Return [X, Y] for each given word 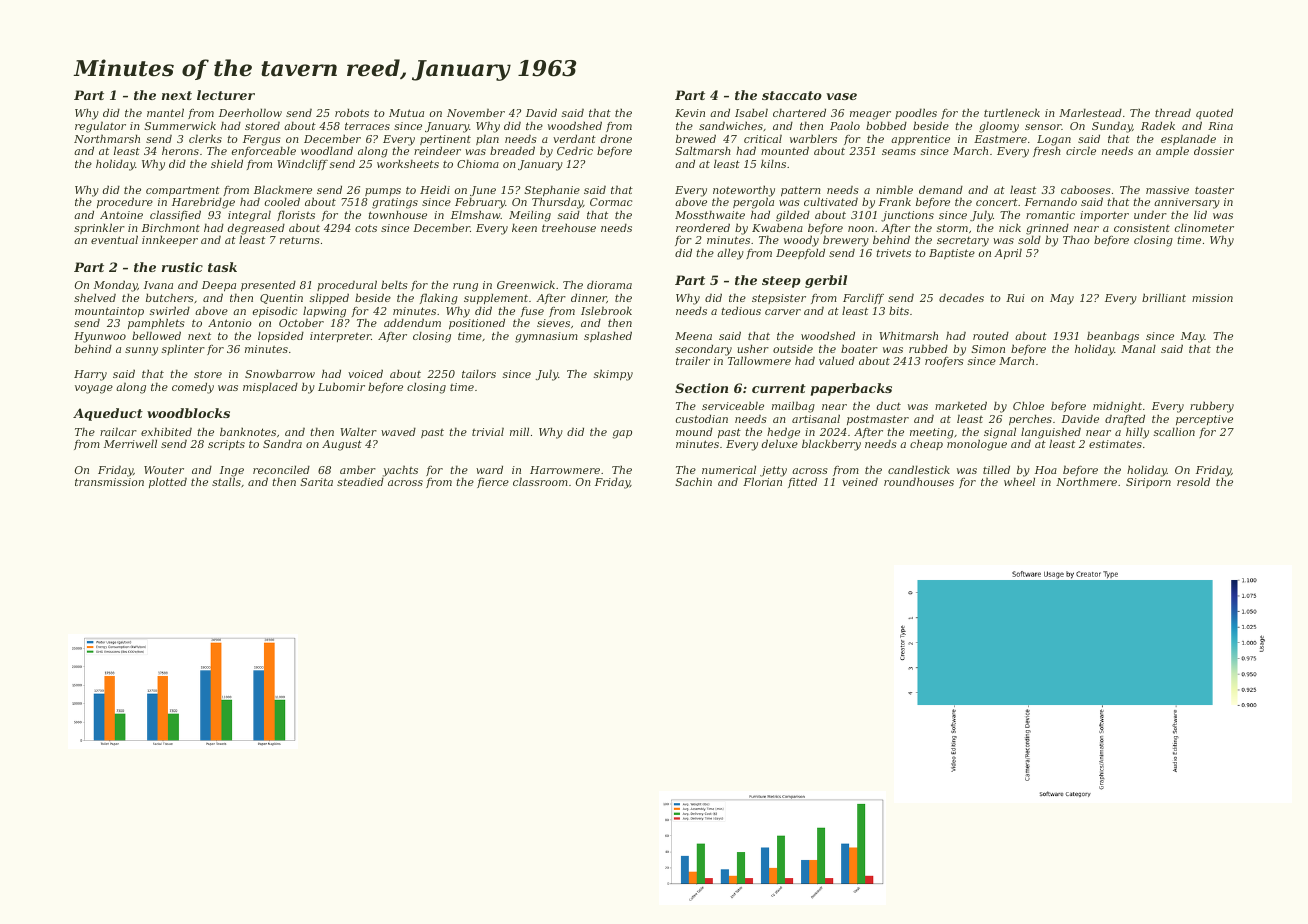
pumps [383, 192]
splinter [183, 349]
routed [991, 335]
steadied [360, 482]
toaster [1214, 190]
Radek [1158, 125]
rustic [182, 267]
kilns [773, 163]
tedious [741, 310]
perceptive [1204, 420]
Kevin [690, 113]
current [779, 388]
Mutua [406, 113]
